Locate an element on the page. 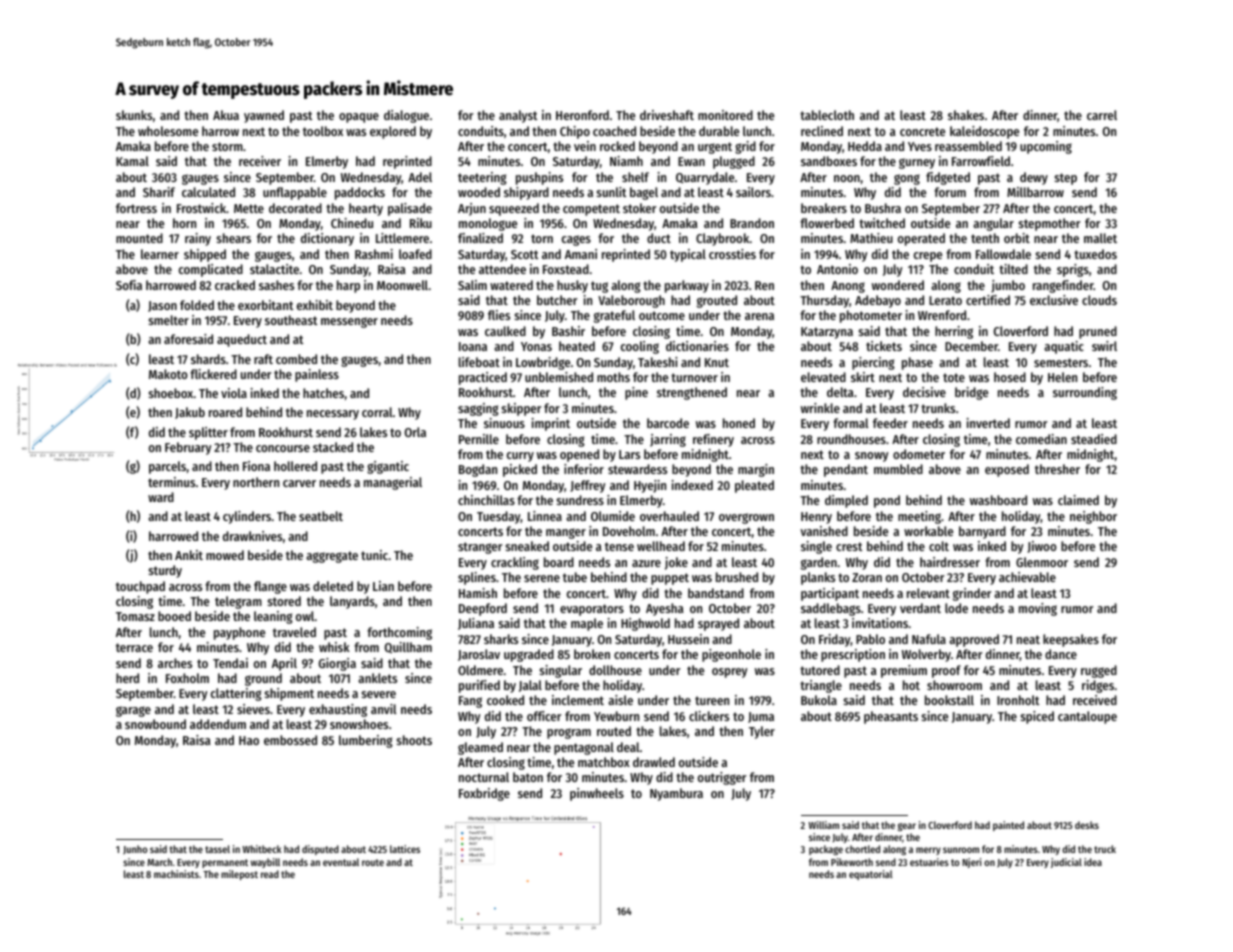 The height and width of the page is (952, 1233). William is located at coordinates (823, 825).
